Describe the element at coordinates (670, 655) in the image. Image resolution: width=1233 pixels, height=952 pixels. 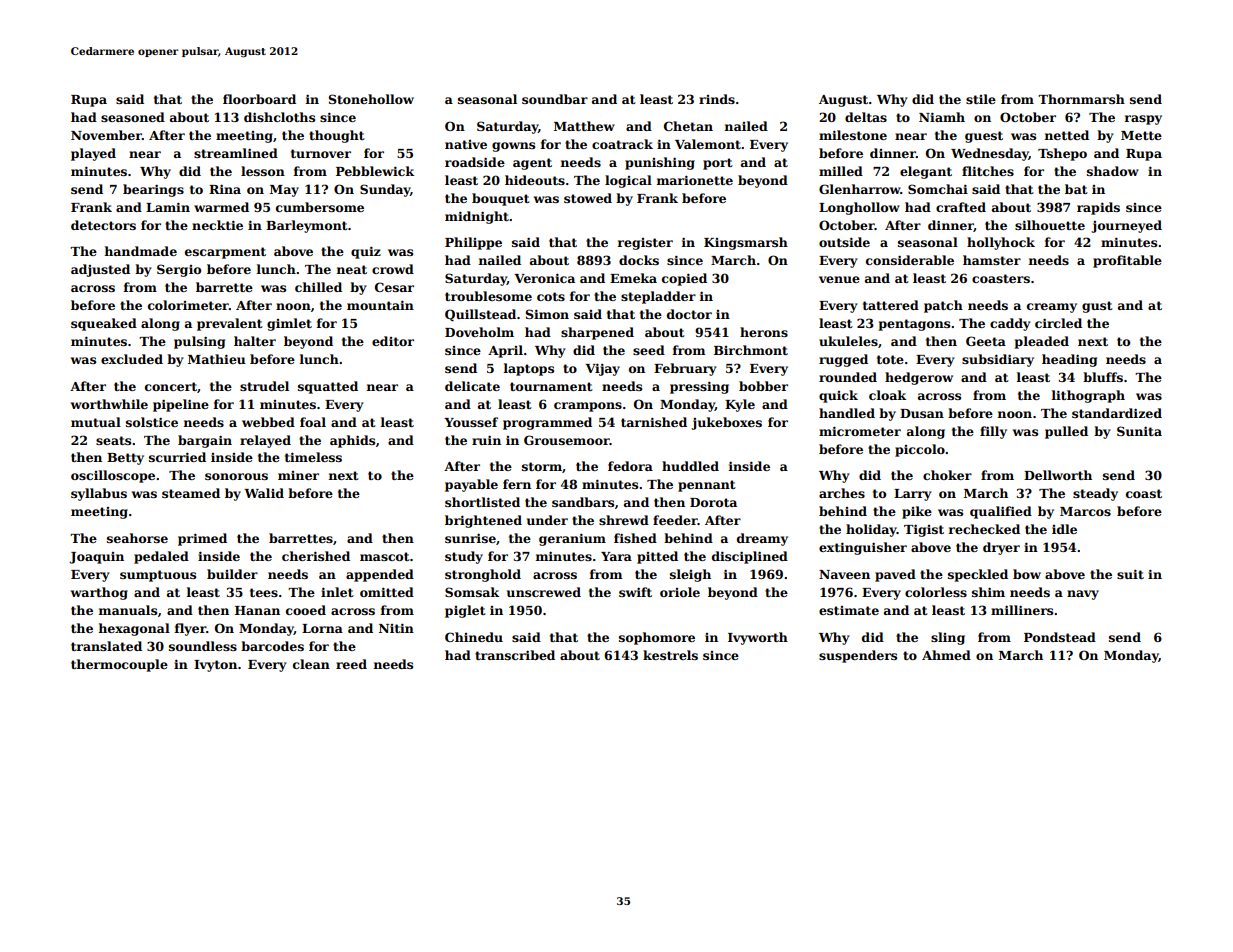
I see `kestrels` at that location.
